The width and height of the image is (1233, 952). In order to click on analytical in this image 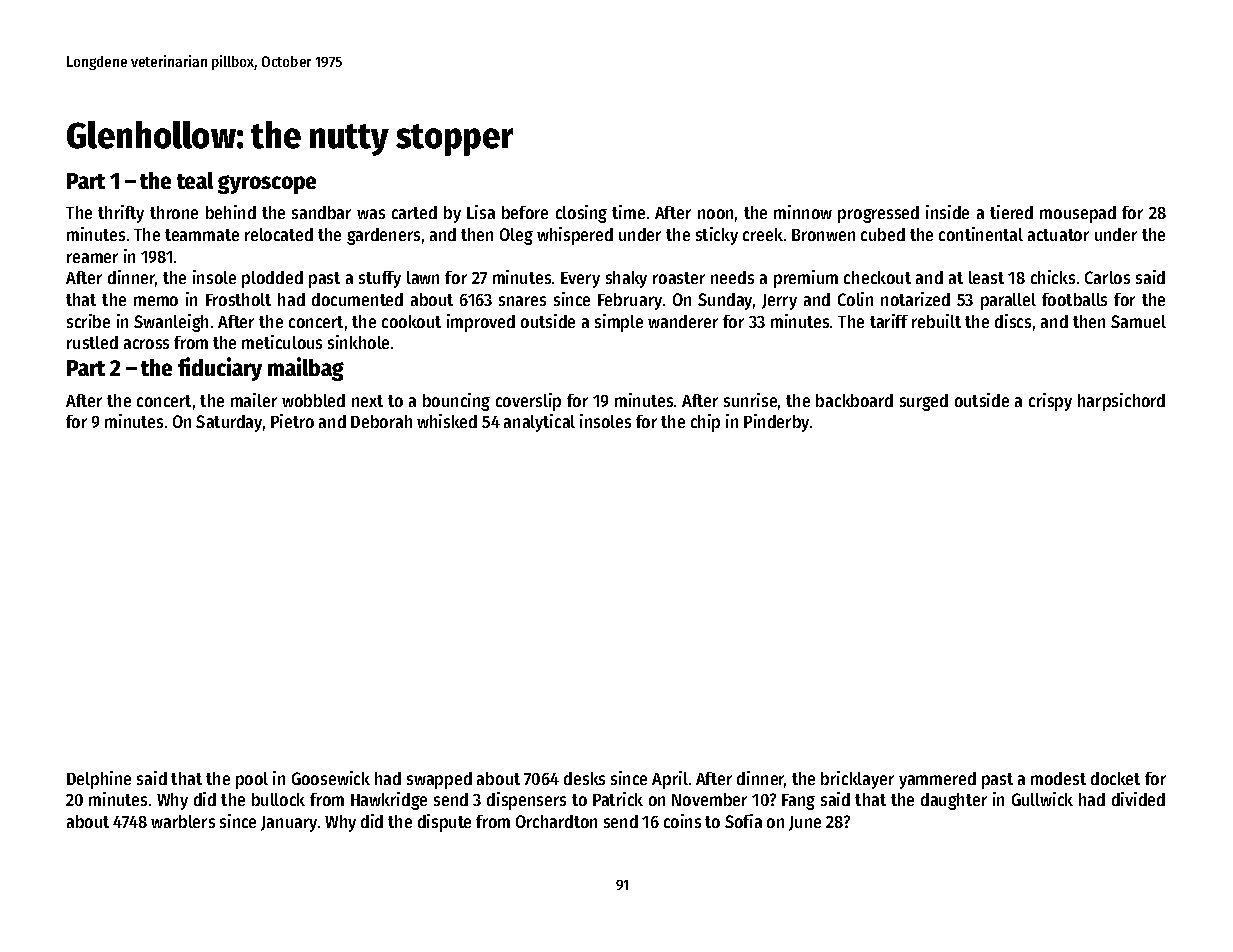, I will do `click(539, 423)`.
